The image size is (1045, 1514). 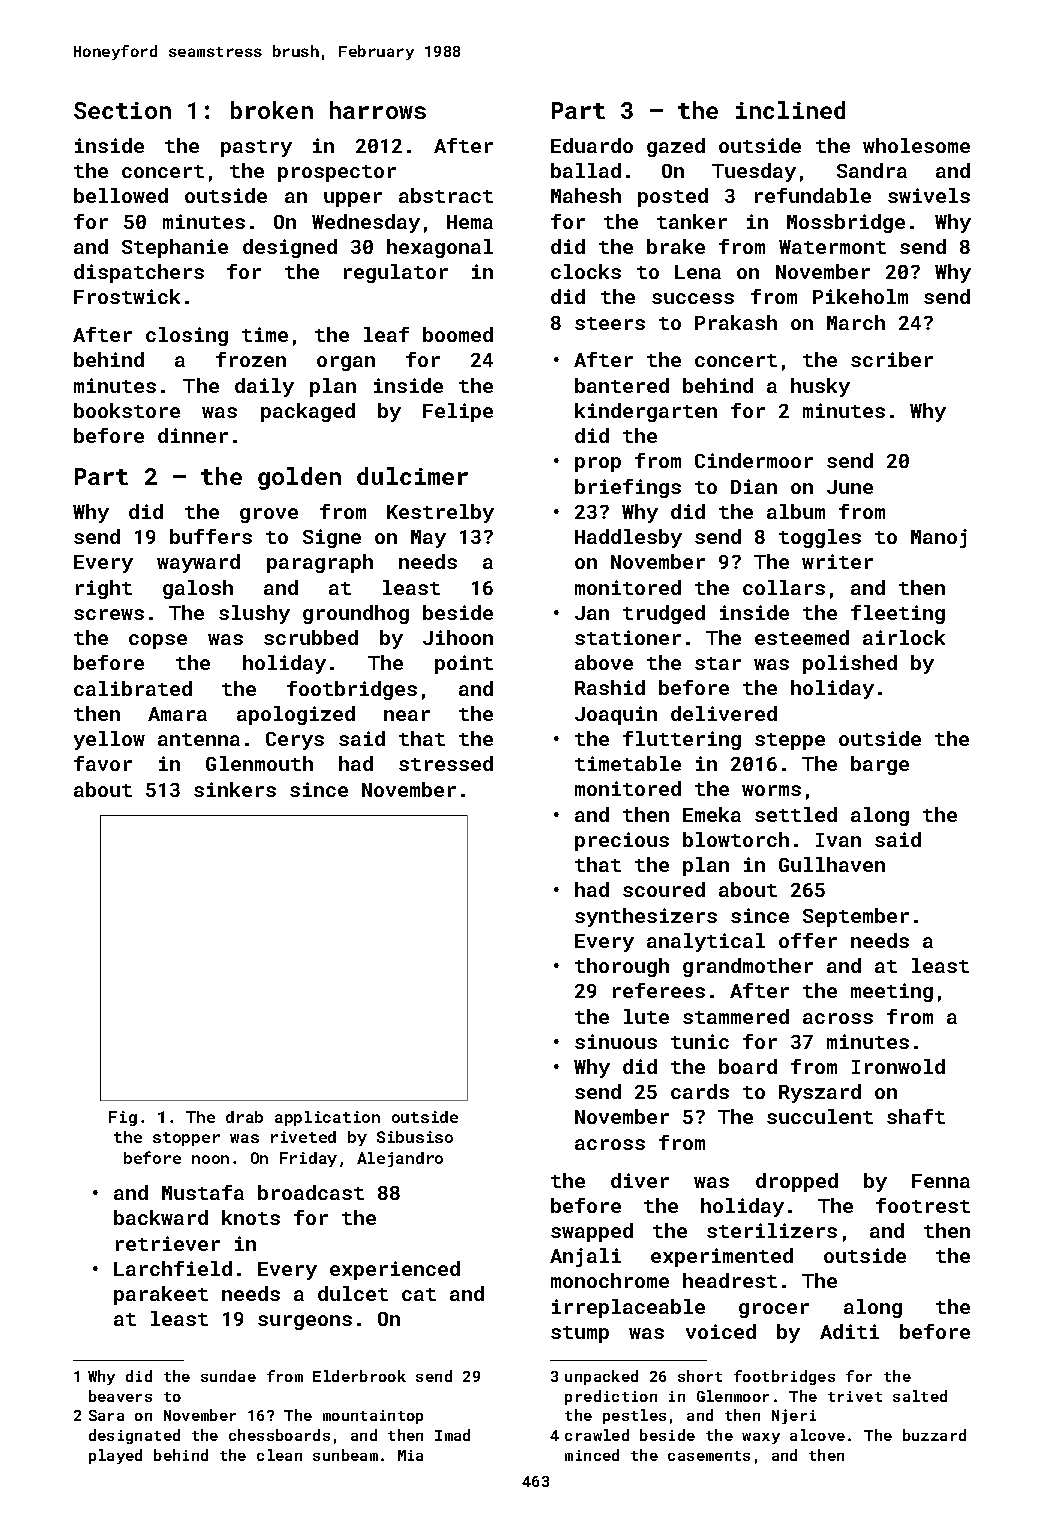 What do you see at coordinates (856, 917) in the image?
I see `September` at bounding box center [856, 917].
